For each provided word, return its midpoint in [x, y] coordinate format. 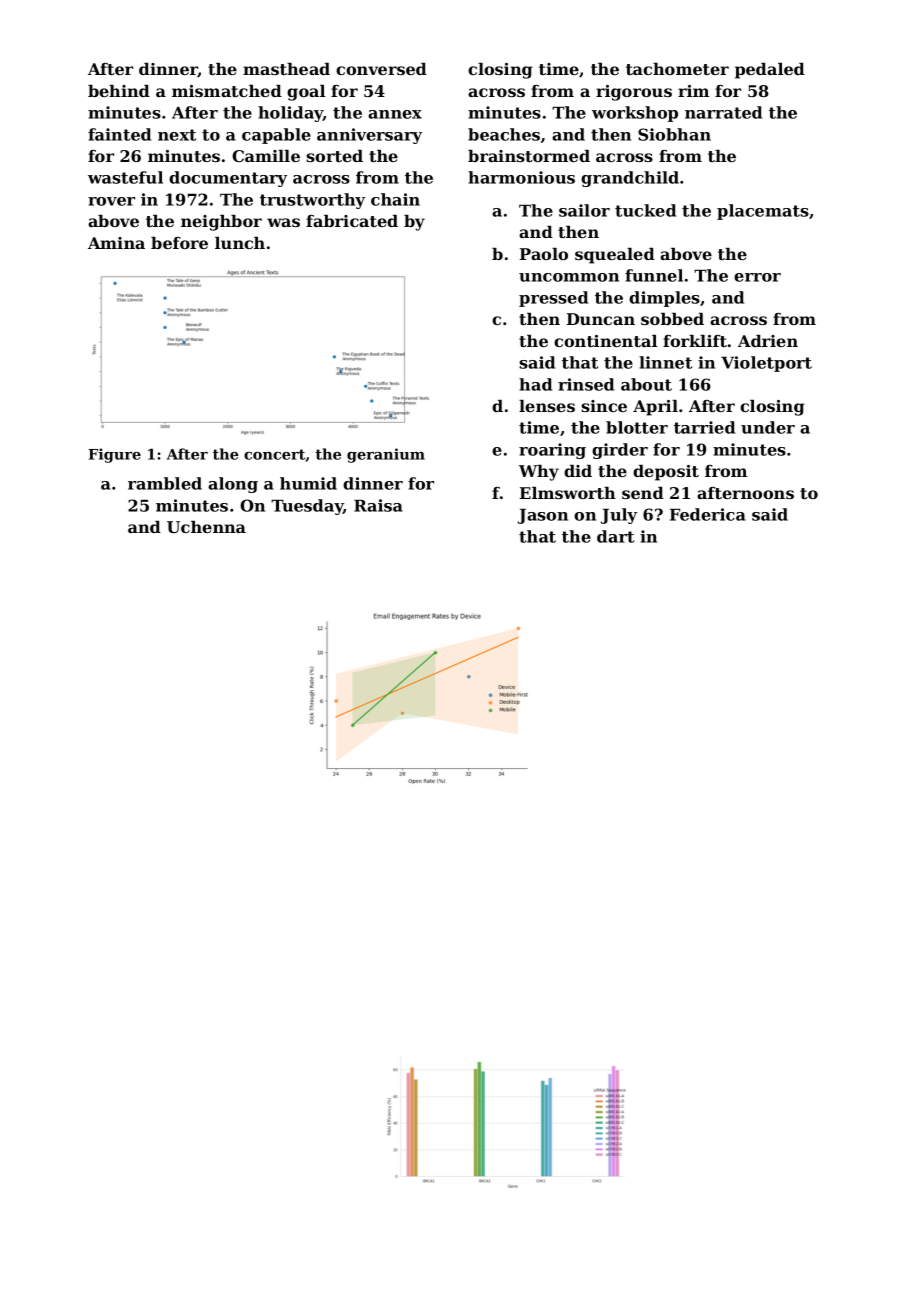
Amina [116, 243]
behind [119, 91]
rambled [165, 483]
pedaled [770, 71]
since [604, 406]
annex [395, 114]
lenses [547, 406]
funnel [654, 275]
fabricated [352, 221]
